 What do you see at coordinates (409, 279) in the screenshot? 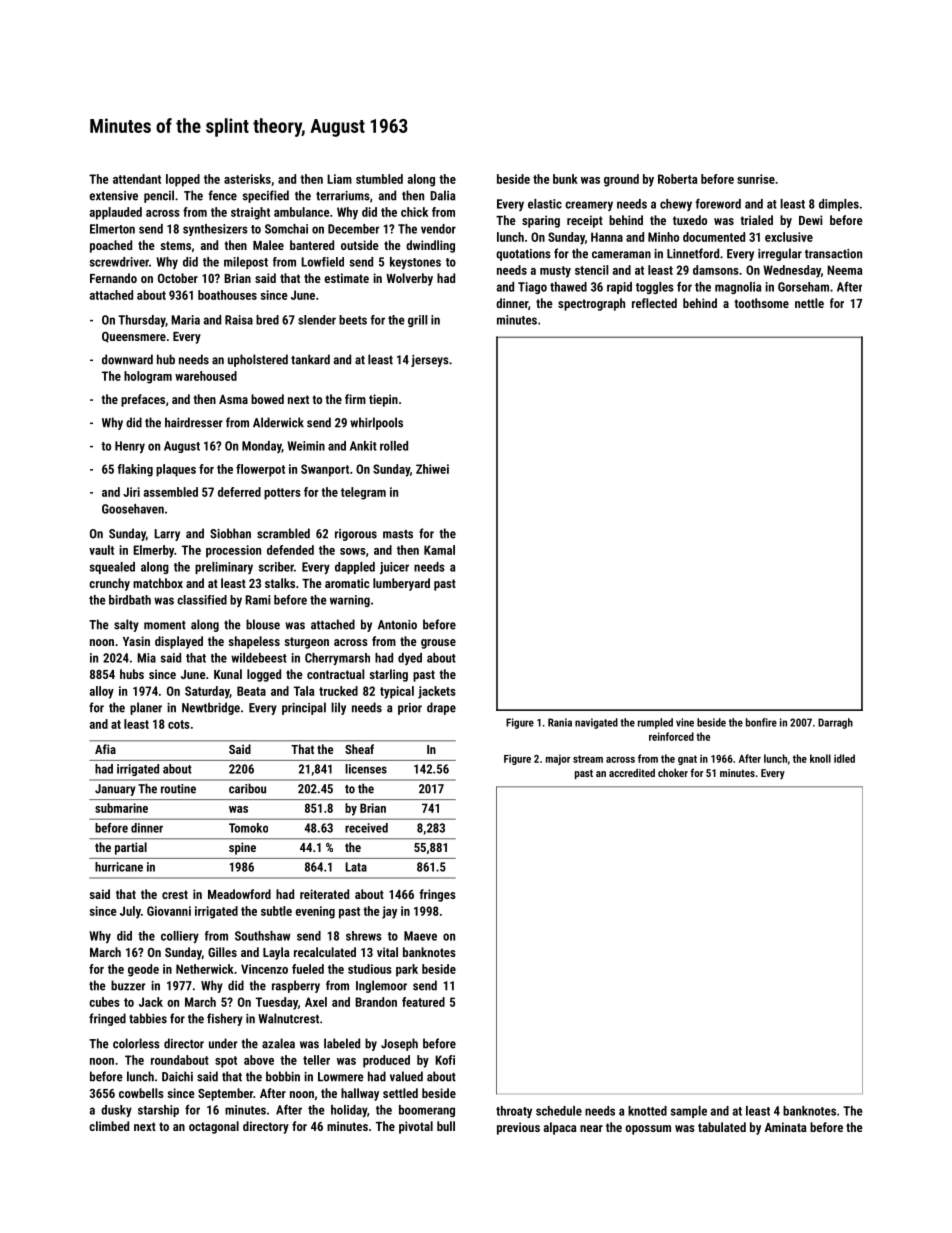
I see `Wolverby` at bounding box center [409, 279].
